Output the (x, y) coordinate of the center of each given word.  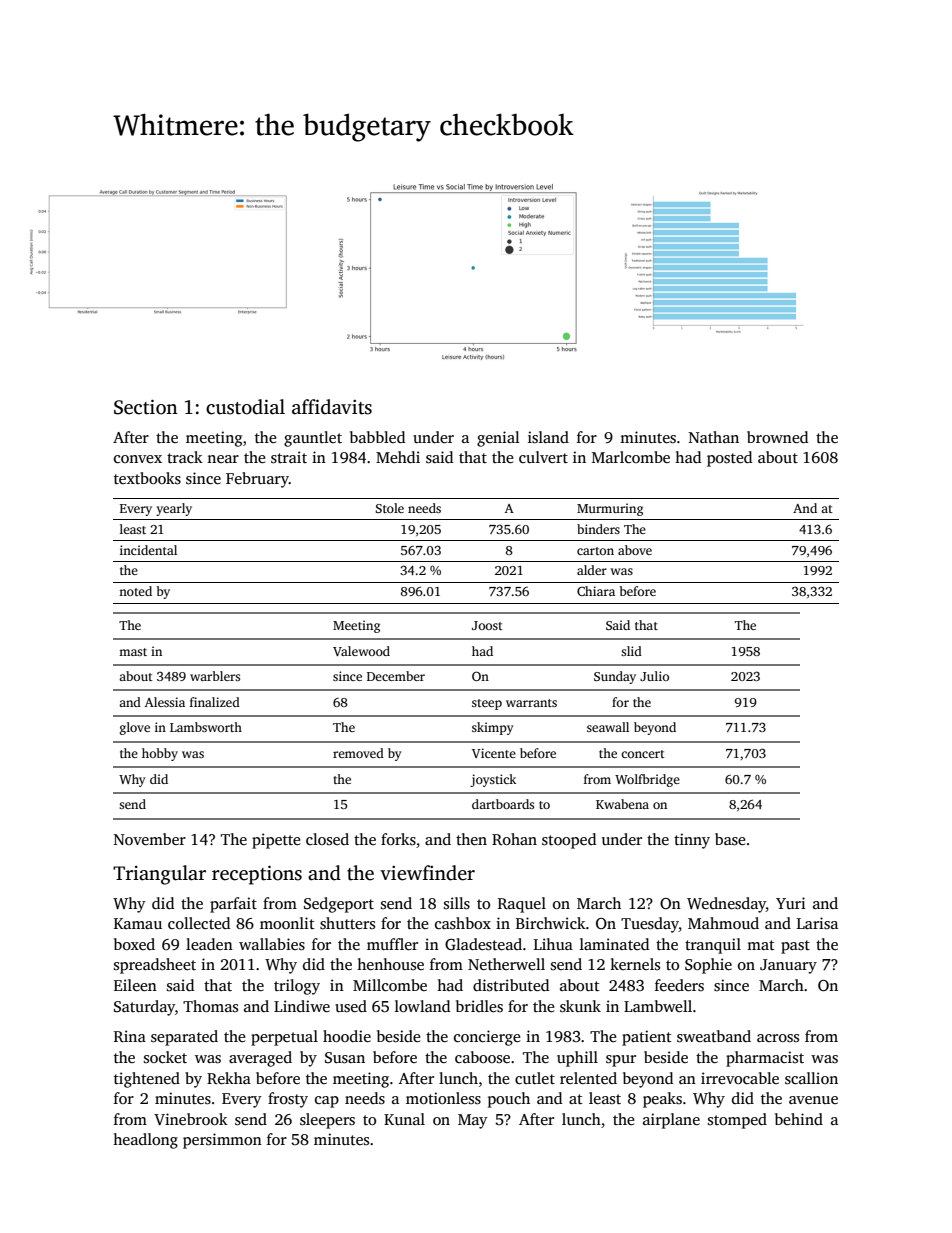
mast (133, 652)
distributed (511, 985)
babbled (377, 437)
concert (643, 754)
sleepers (327, 1121)
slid (631, 651)
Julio (654, 676)
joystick (493, 780)
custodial (245, 407)
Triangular (159, 875)
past (795, 947)
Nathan (714, 437)
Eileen (135, 985)
